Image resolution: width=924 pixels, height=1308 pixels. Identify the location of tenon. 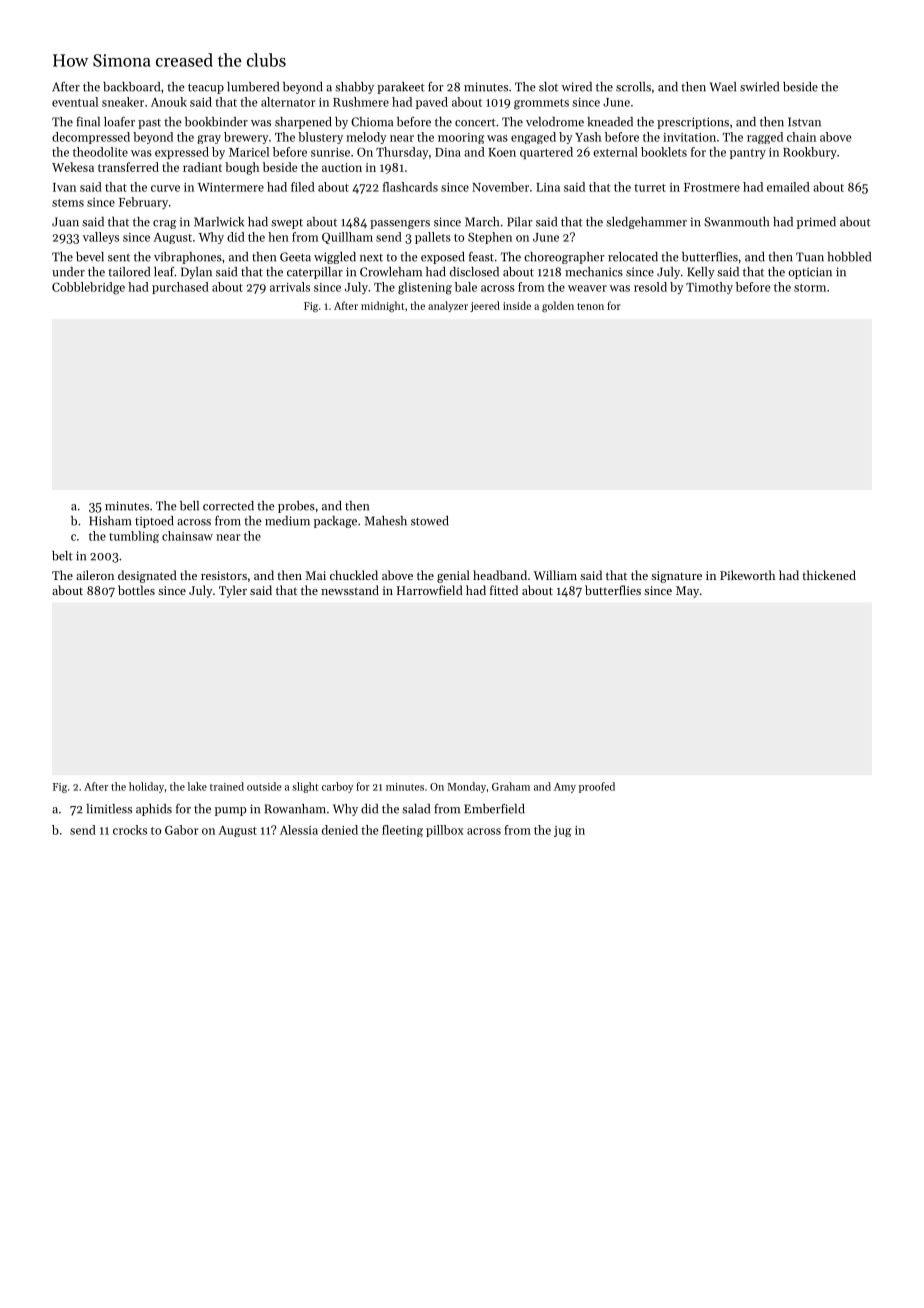
(590, 306).
